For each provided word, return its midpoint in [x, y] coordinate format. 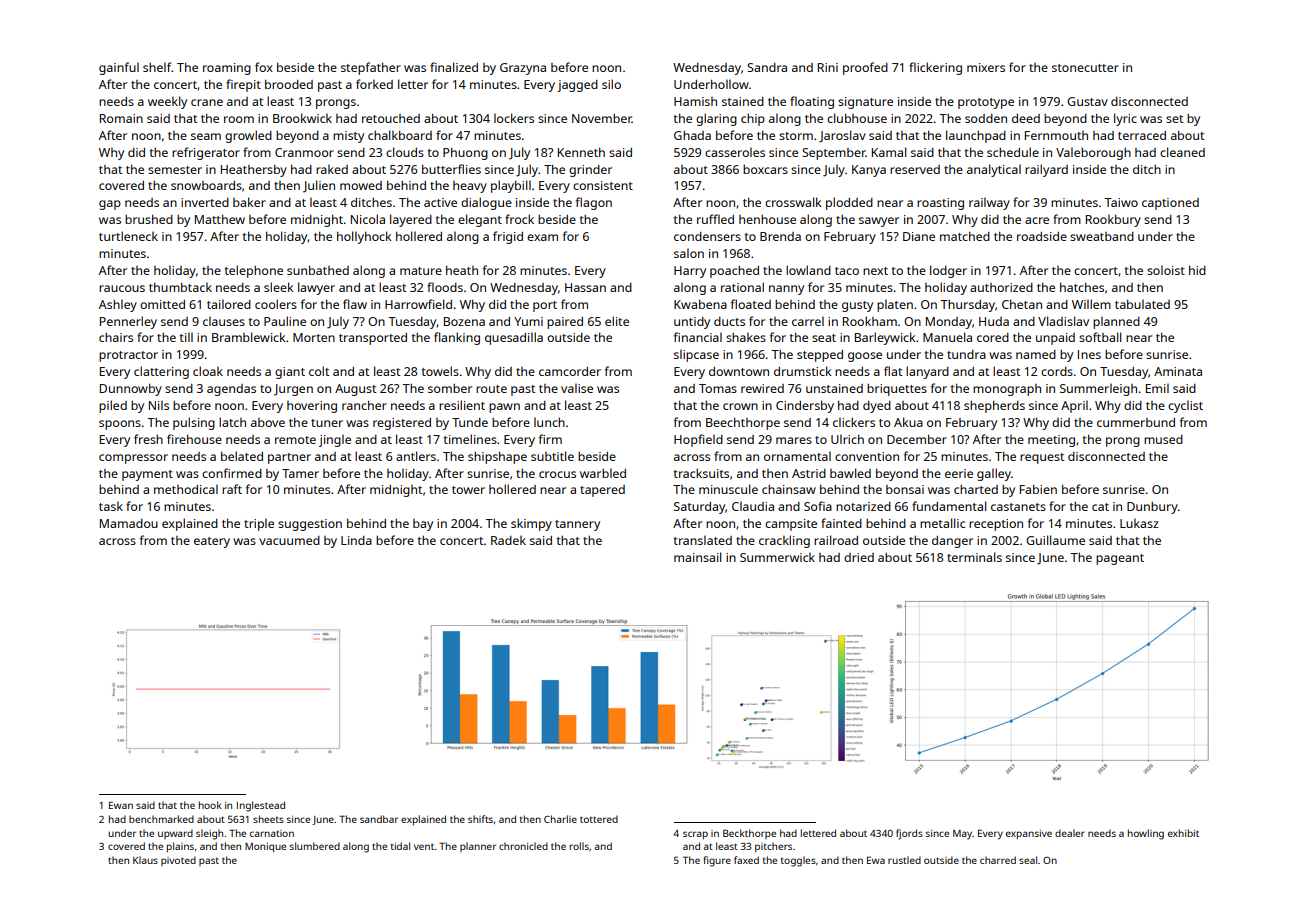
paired [565, 323]
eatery [212, 542]
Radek [508, 540]
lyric [1125, 119]
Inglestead [261, 806]
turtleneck [128, 236]
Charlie [560, 819]
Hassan [585, 287]
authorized [1001, 287]
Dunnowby [131, 390]
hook [210, 805]
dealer [1070, 833]
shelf [157, 67]
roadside [1042, 236]
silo [611, 84]
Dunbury [1152, 508]
